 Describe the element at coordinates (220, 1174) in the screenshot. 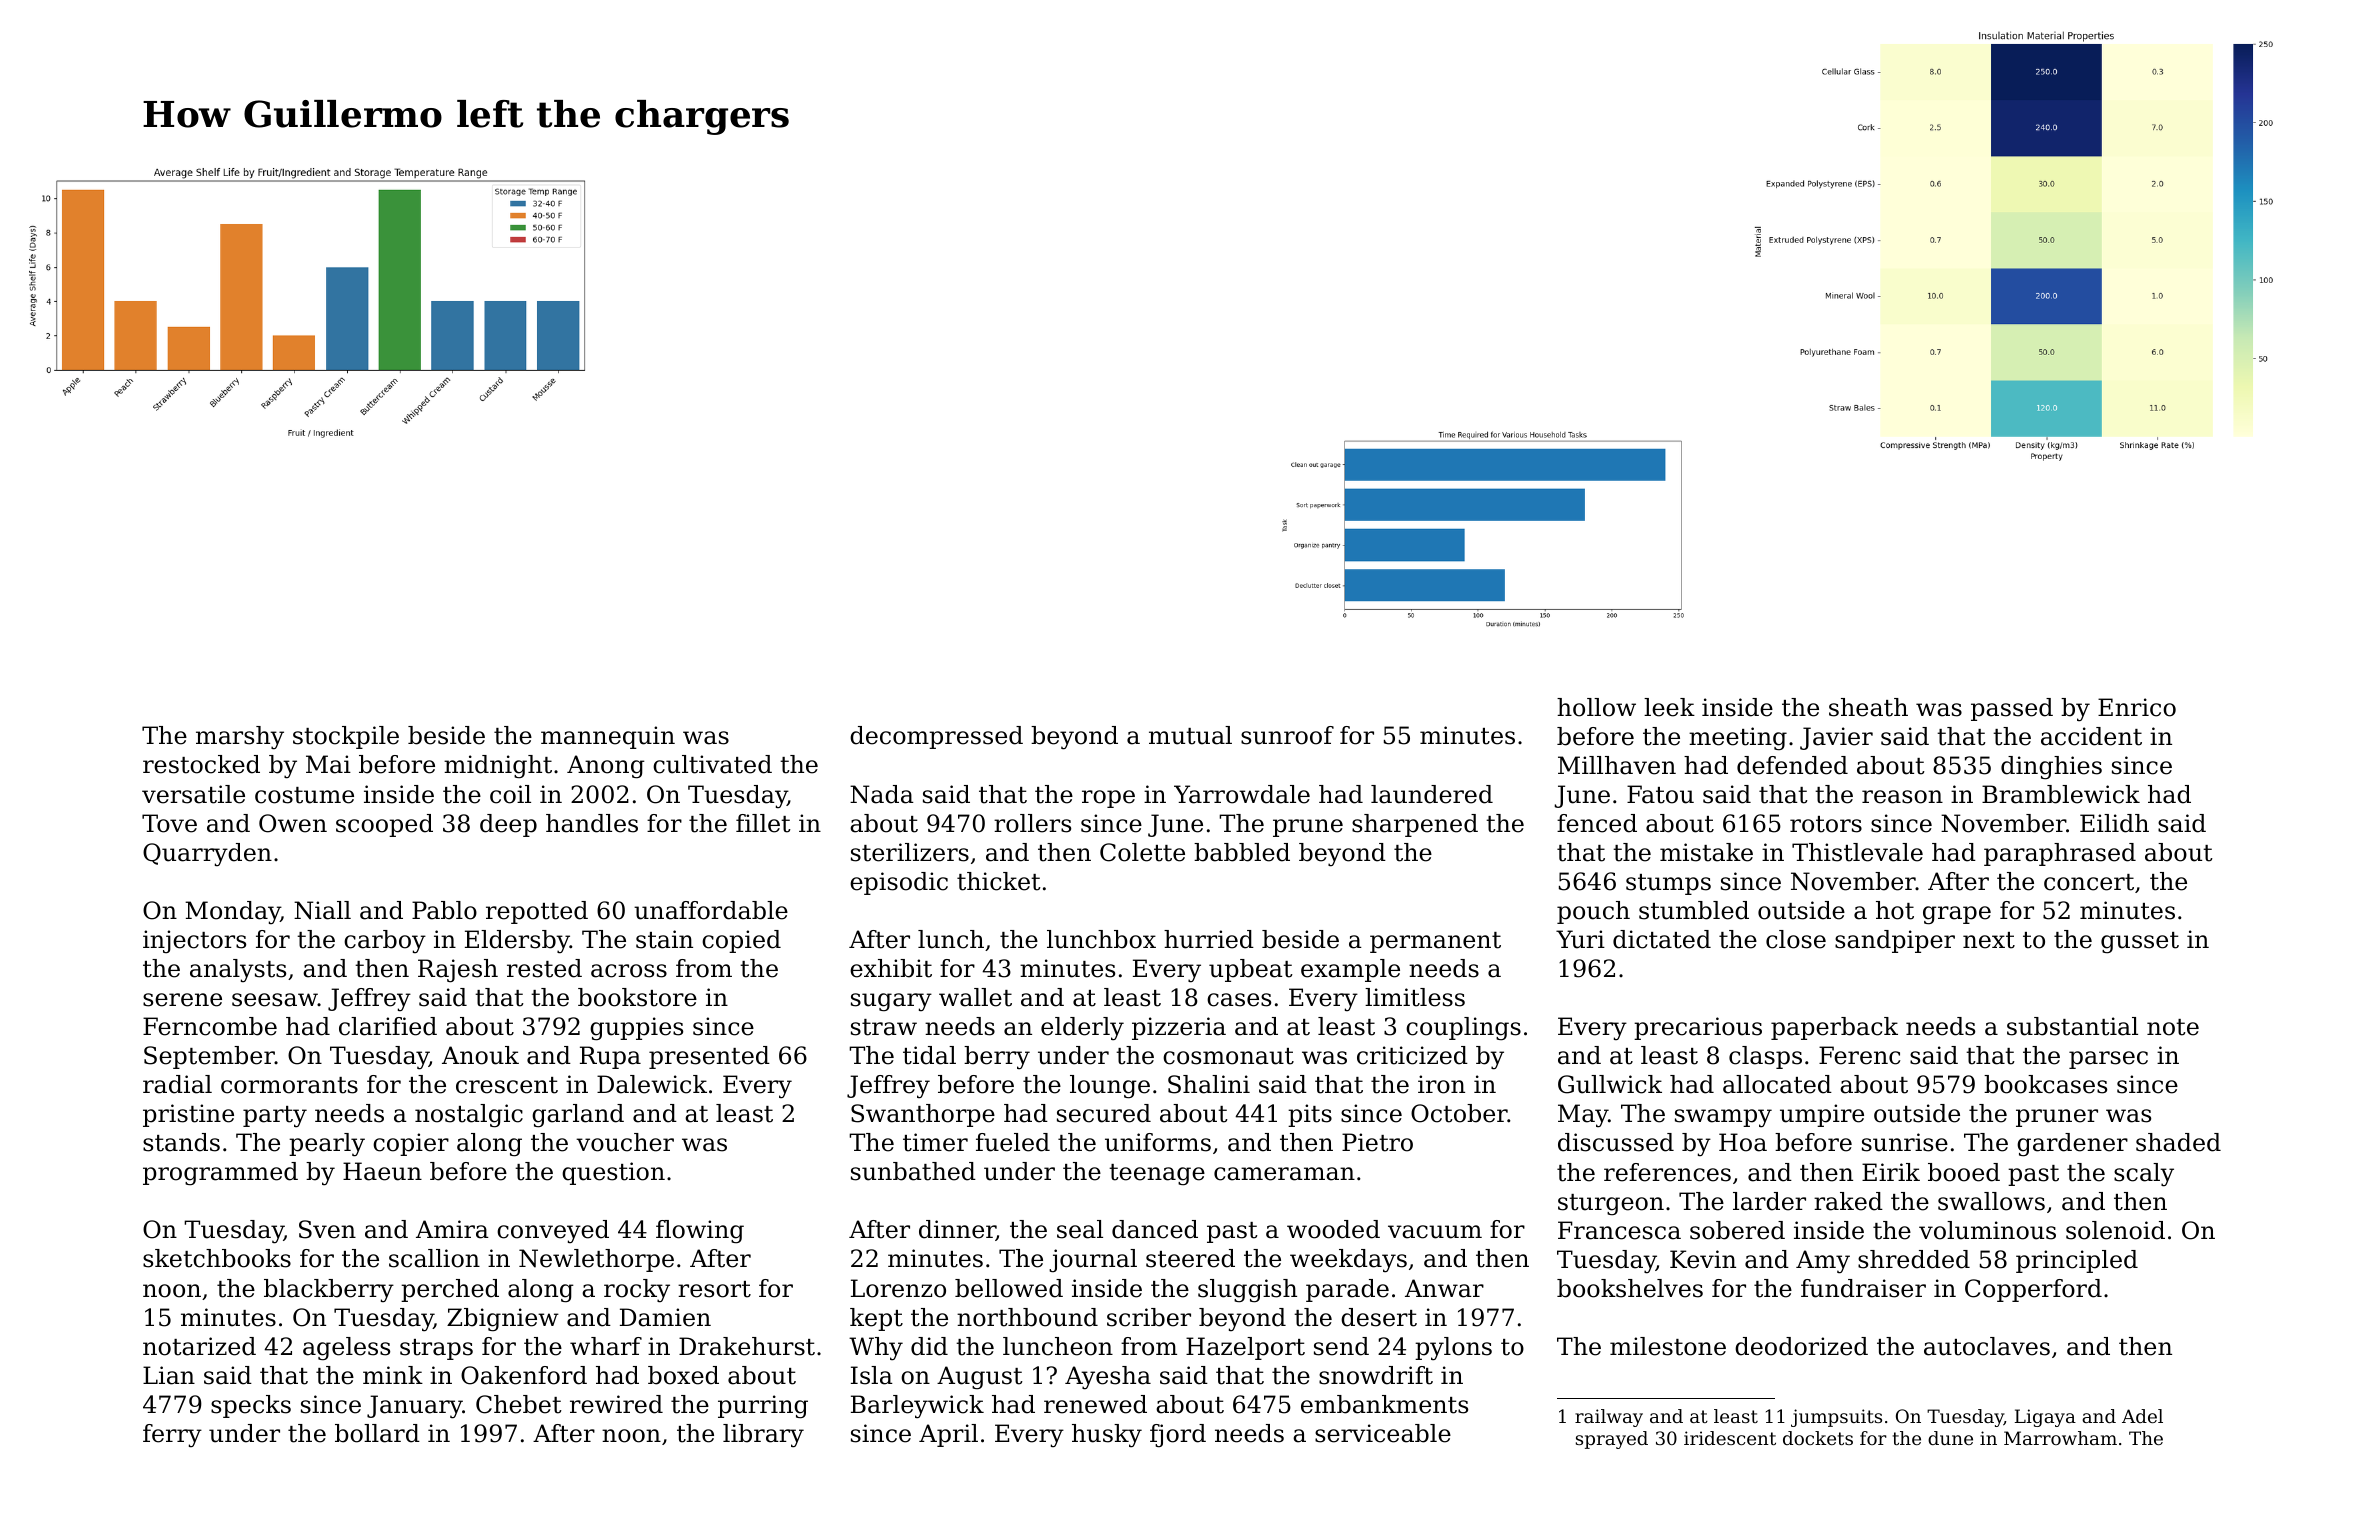

I see `programmed` at that location.
